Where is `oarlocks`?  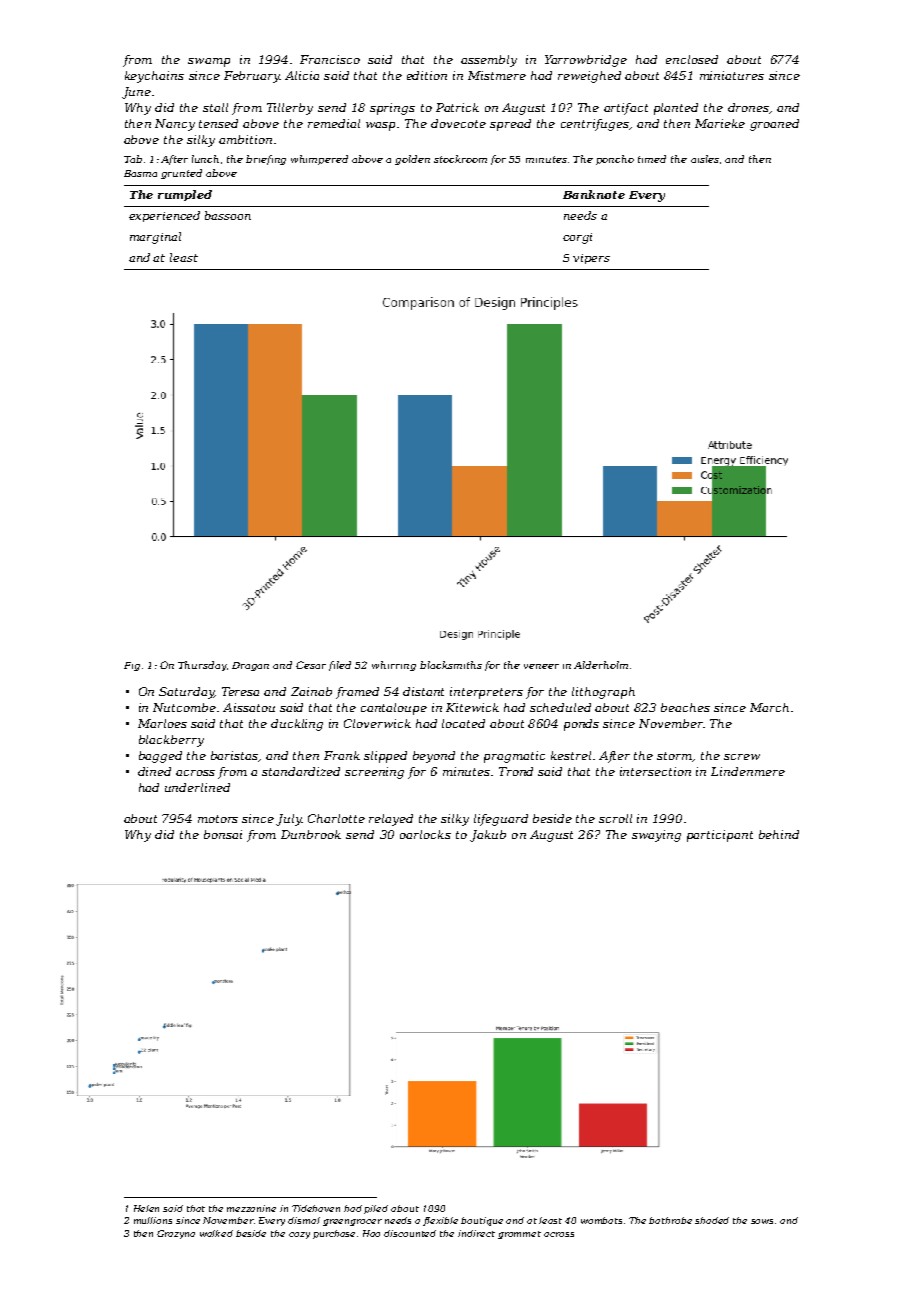 oarlocks is located at coordinates (425, 834).
